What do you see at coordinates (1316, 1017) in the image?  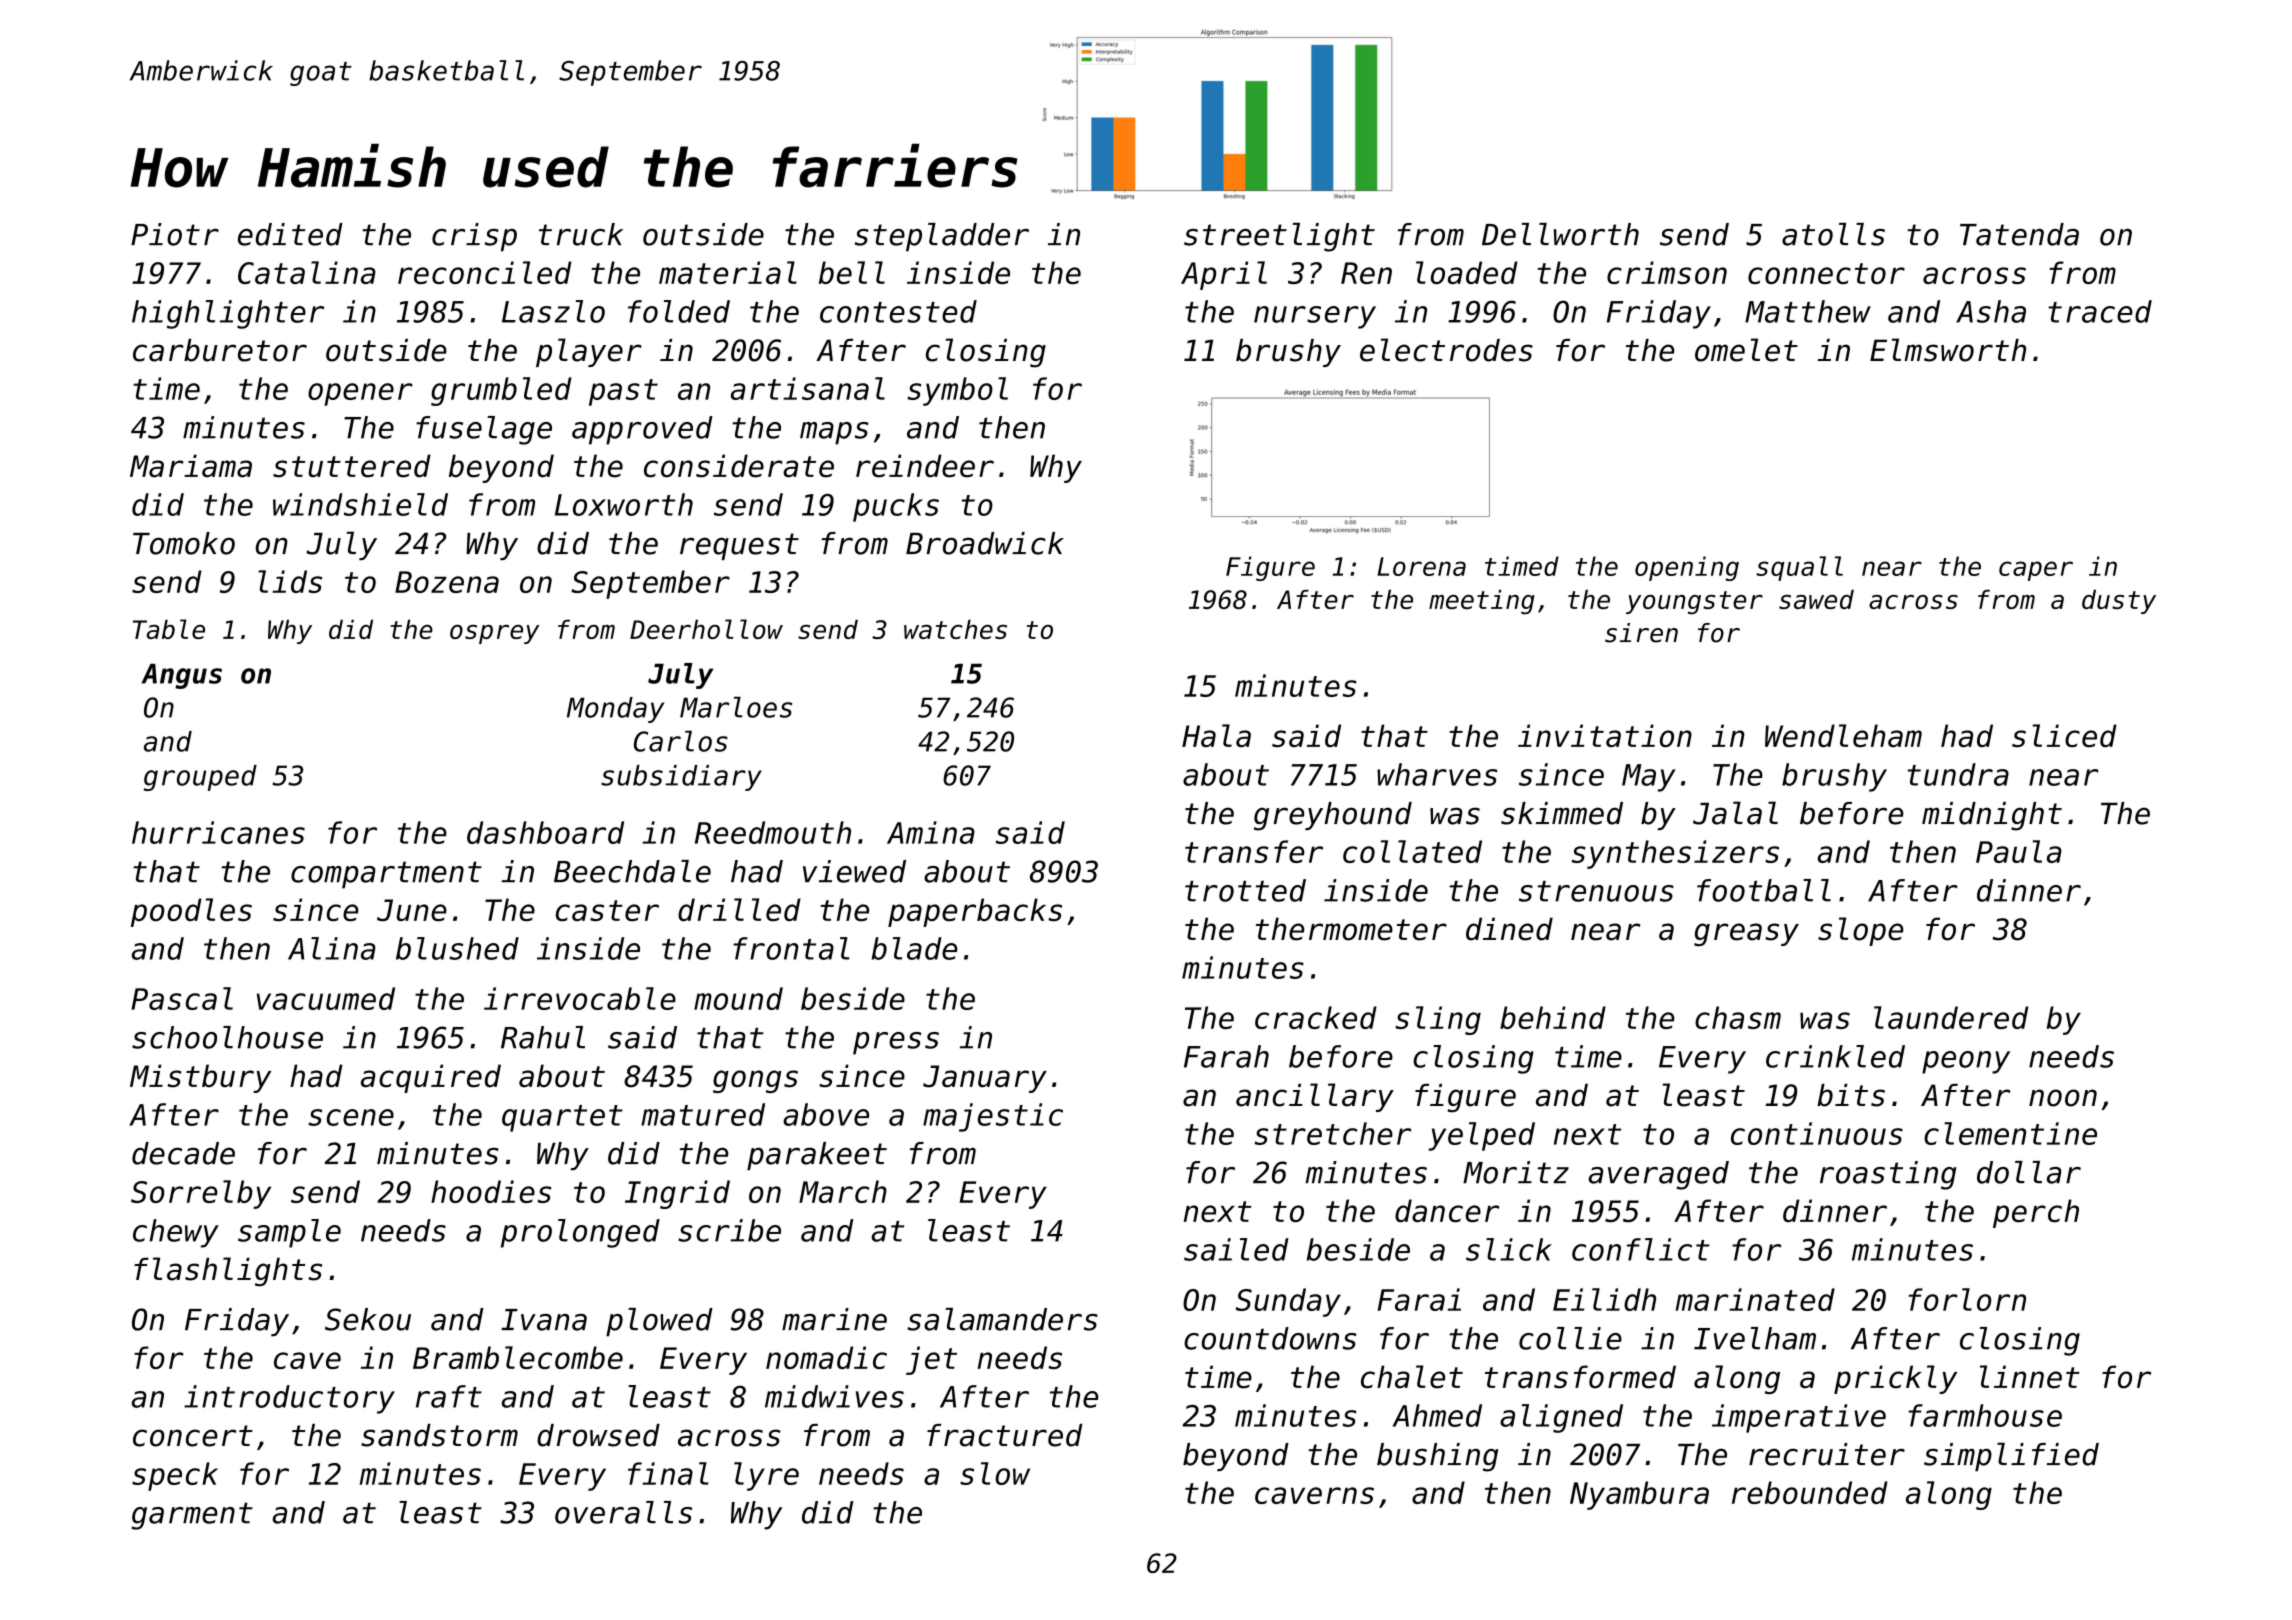 I see `cracked` at bounding box center [1316, 1017].
